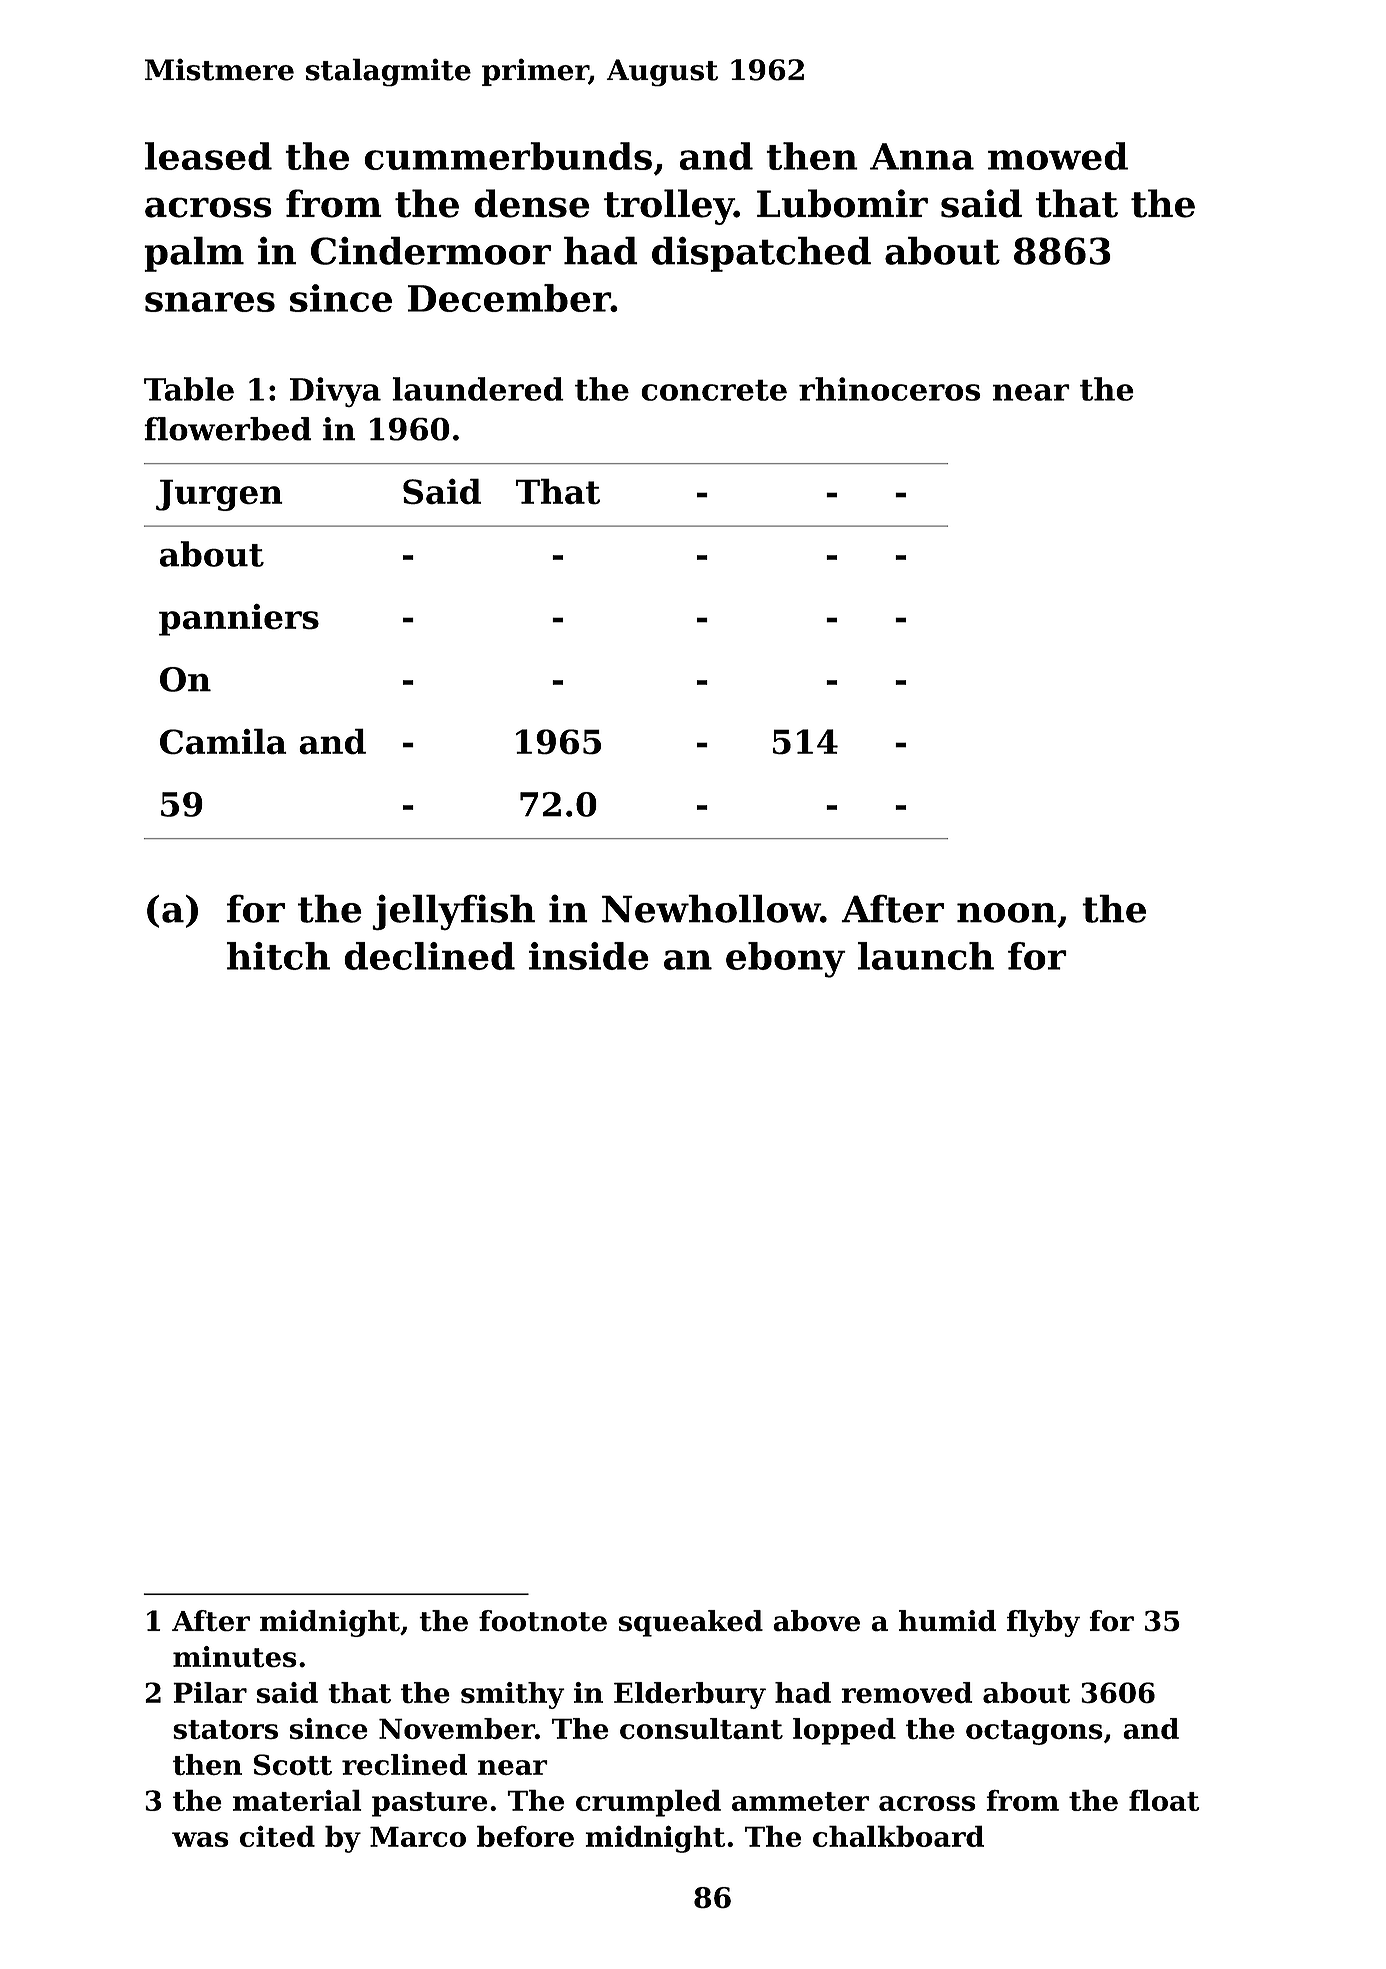  What do you see at coordinates (278, 956) in the screenshot?
I see `hitch` at bounding box center [278, 956].
